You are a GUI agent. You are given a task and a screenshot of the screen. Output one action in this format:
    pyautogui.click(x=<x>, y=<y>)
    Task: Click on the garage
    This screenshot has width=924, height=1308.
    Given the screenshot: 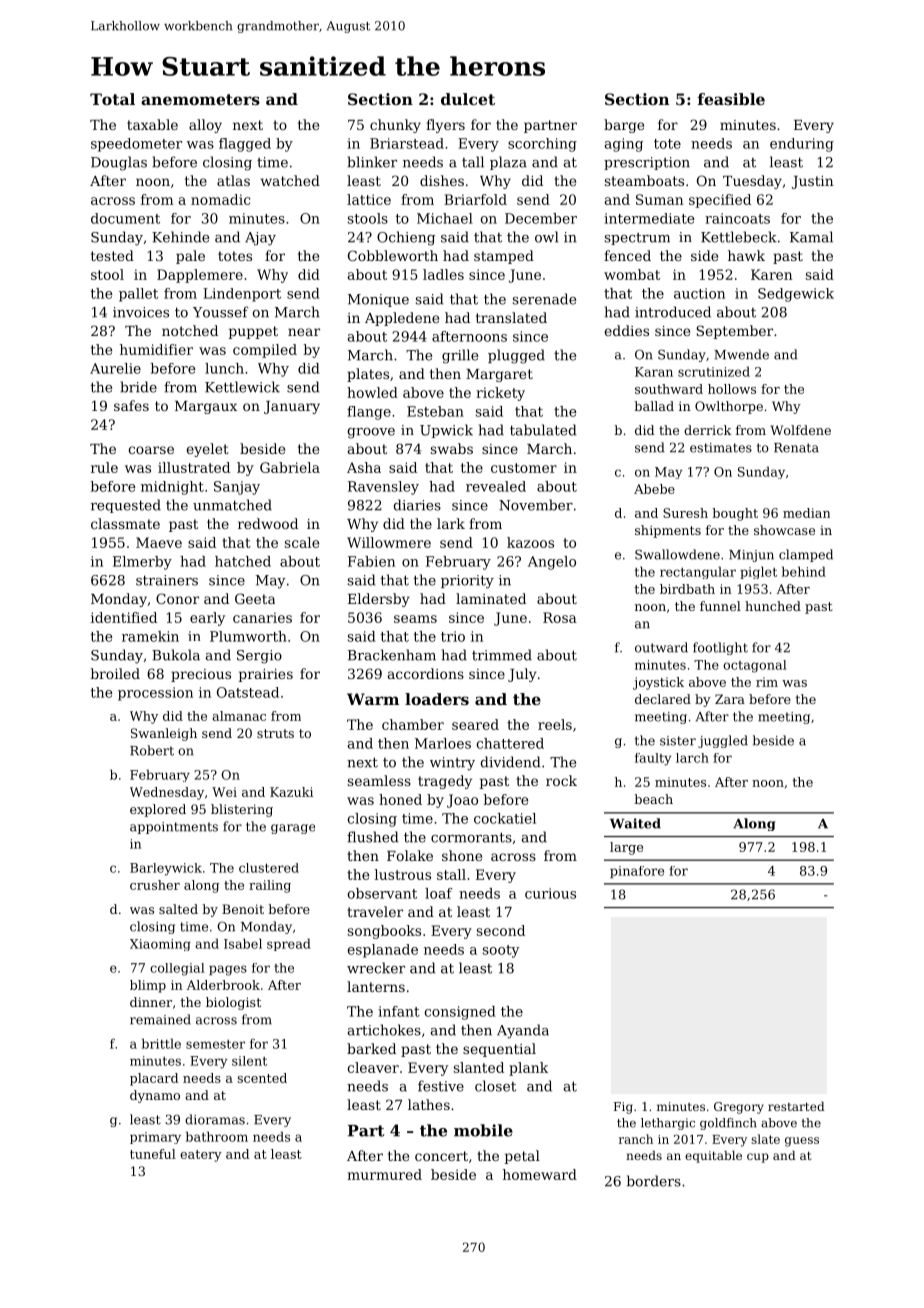 What is the action you would take?
    pyautogui.click(x=293, y=829)
